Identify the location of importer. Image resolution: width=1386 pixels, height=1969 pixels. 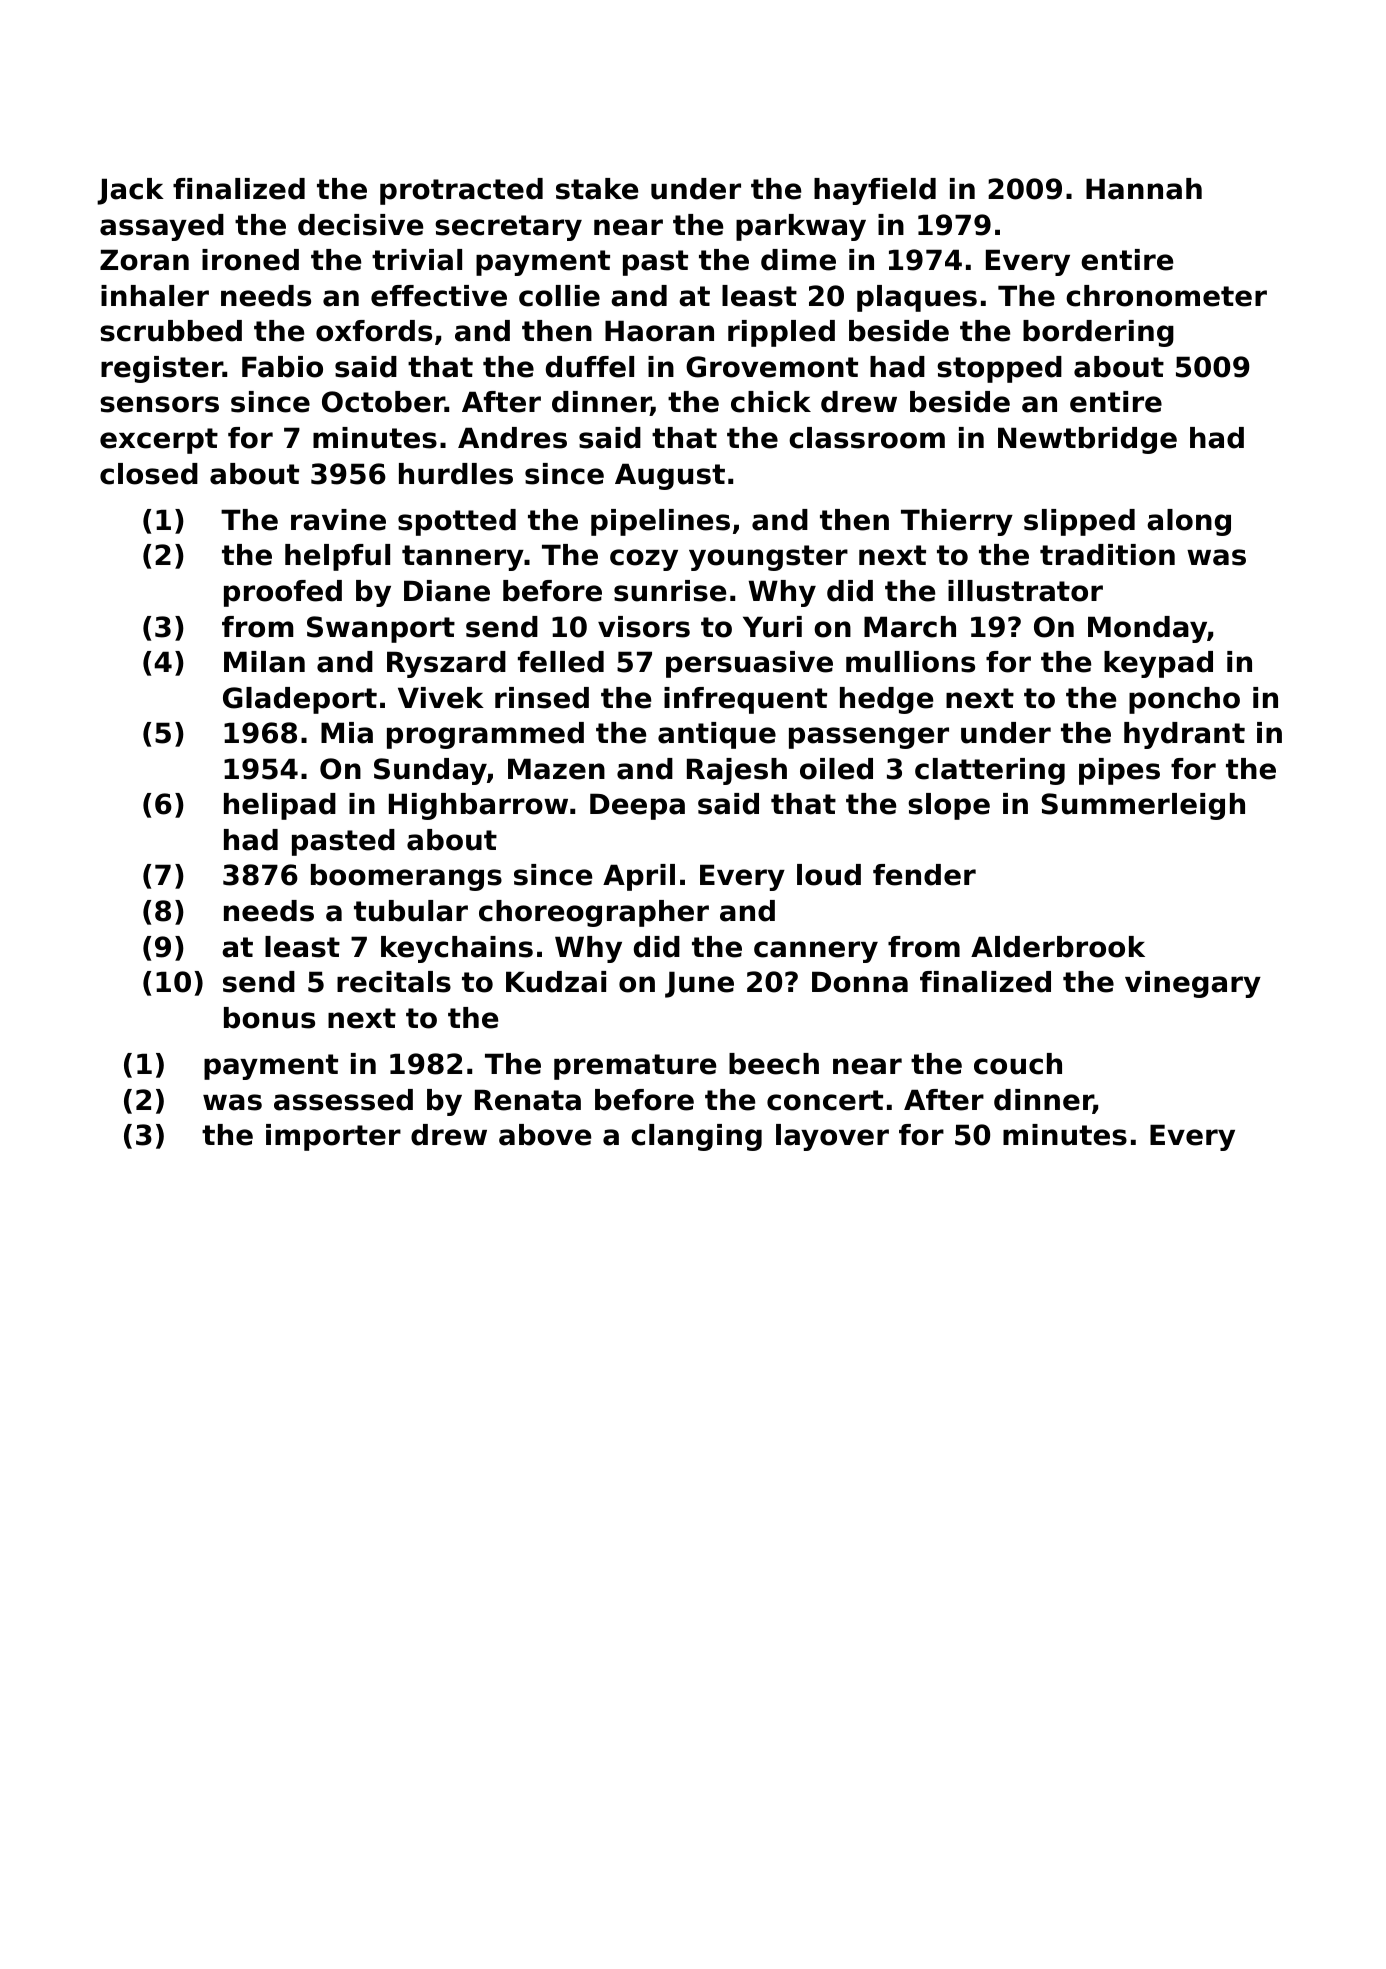
(333, 1137).
